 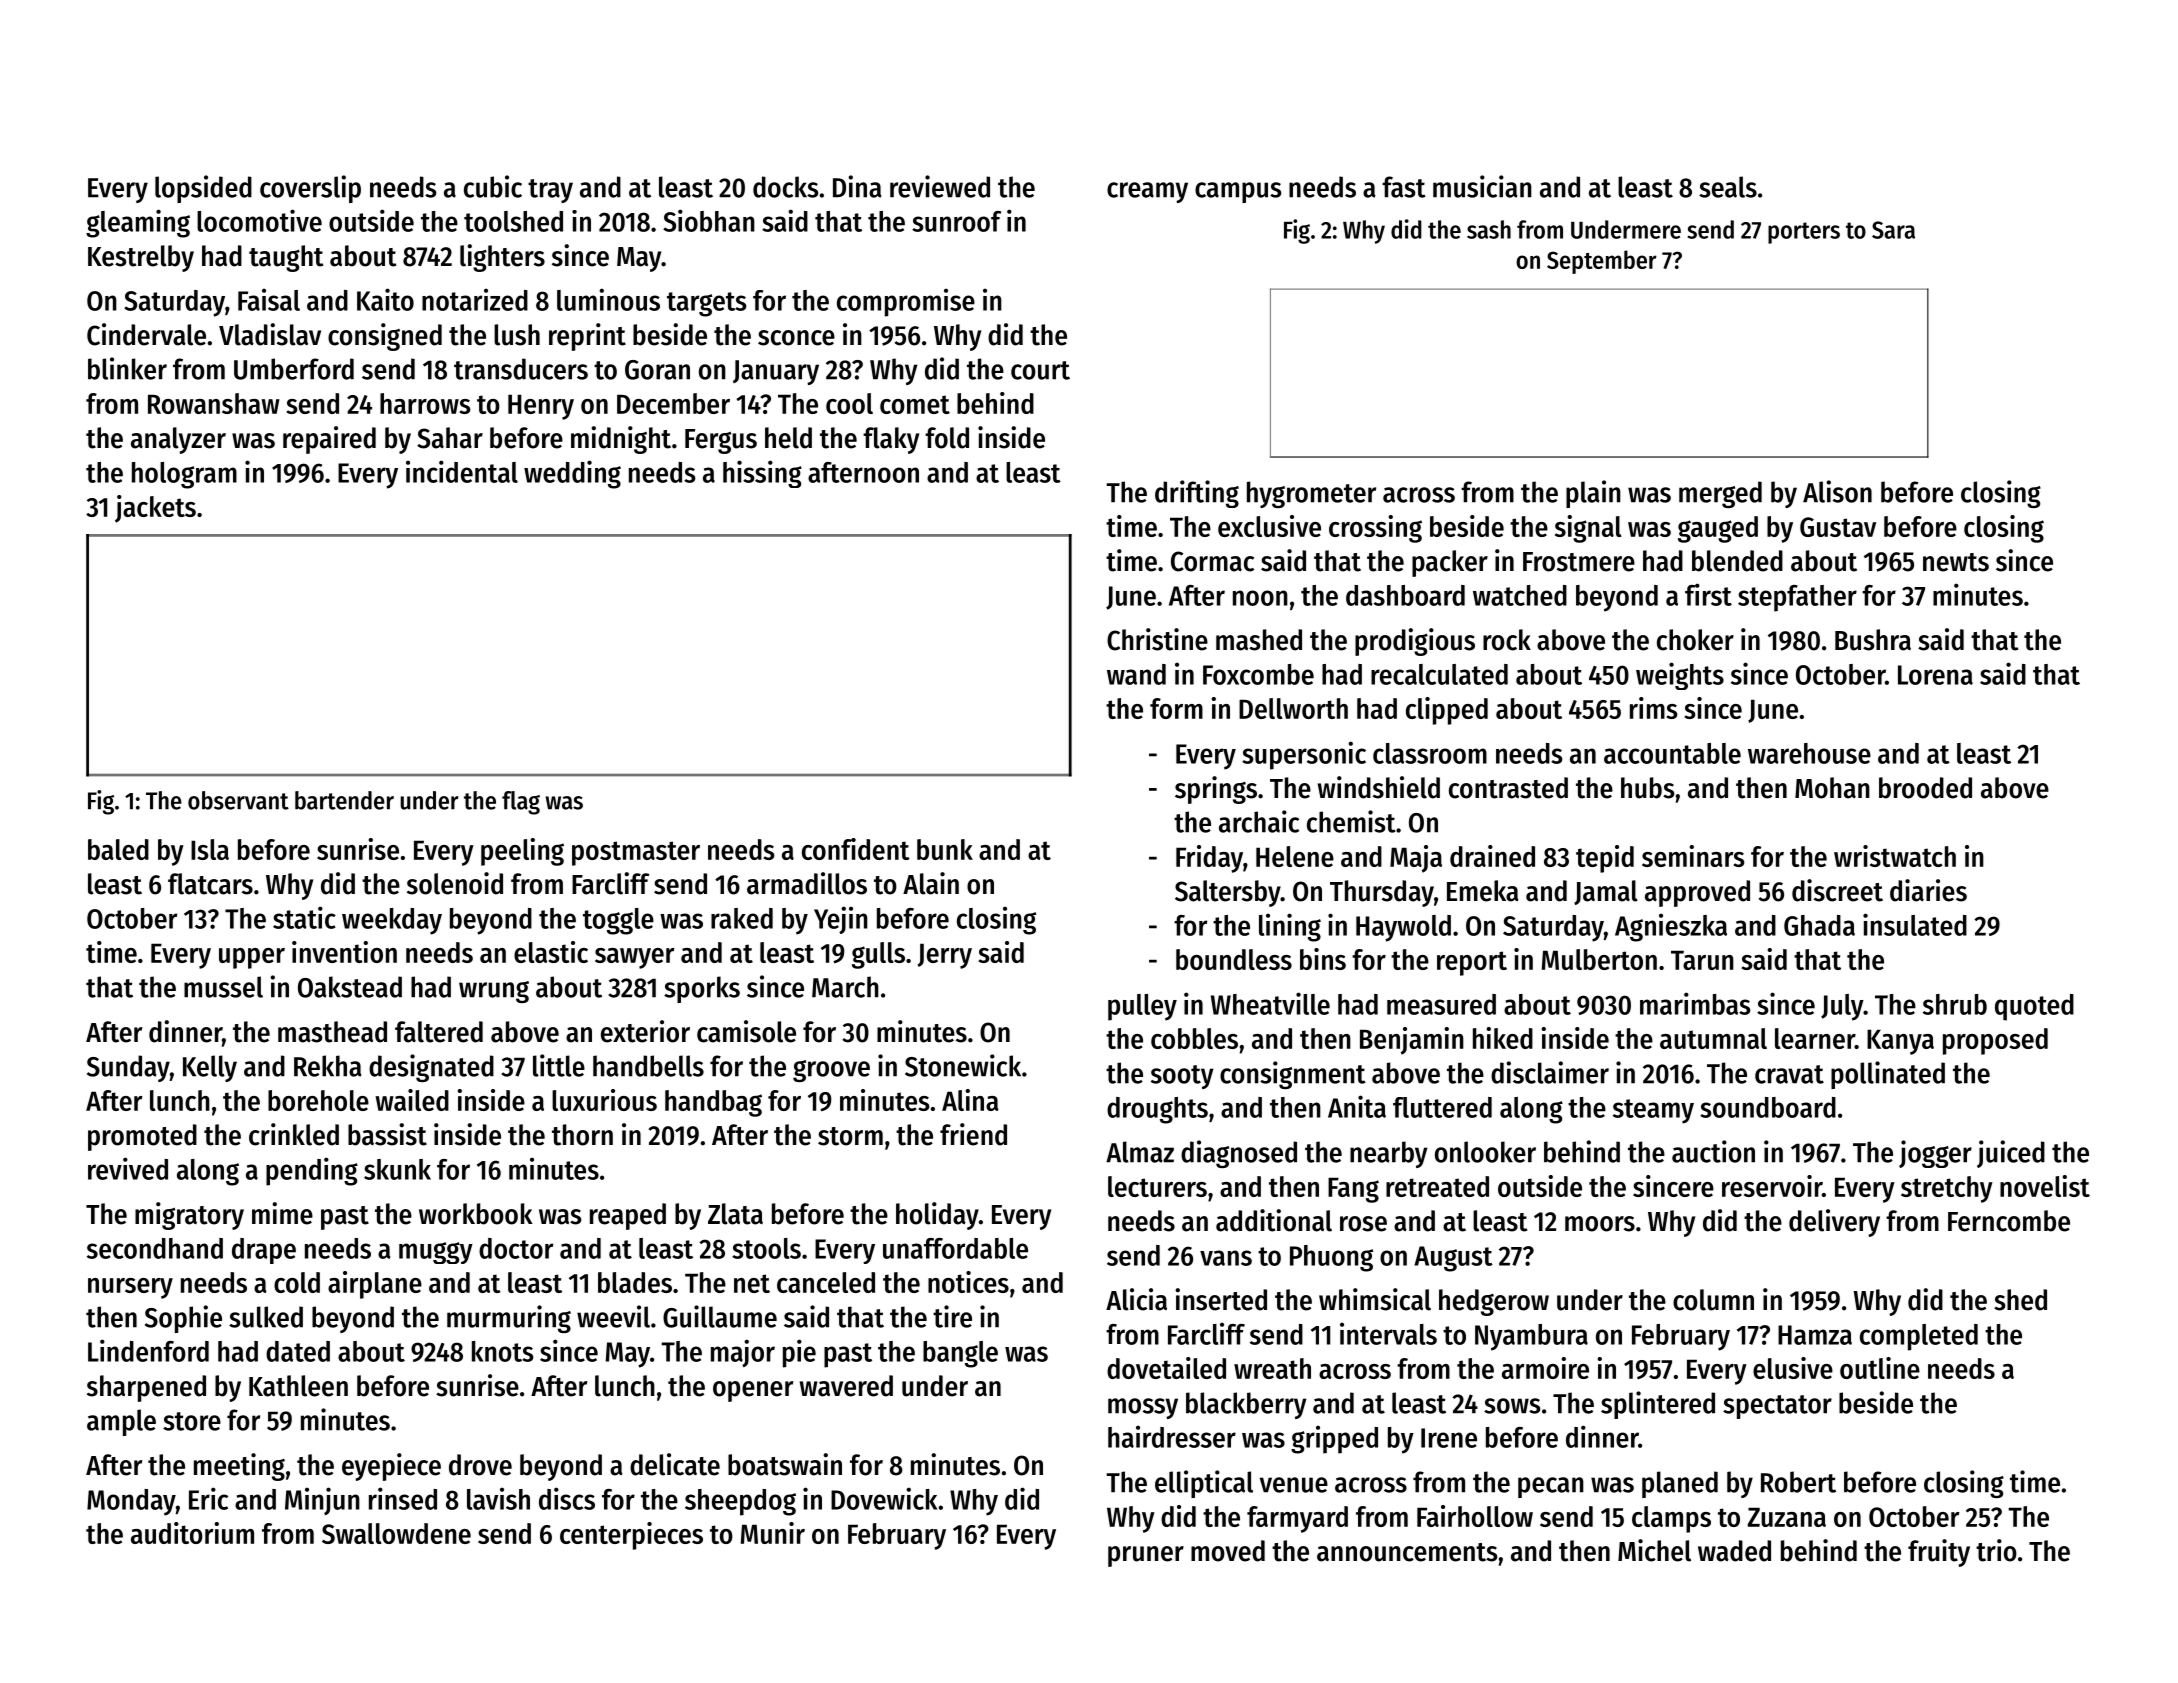 I want to click on proposed, so click(x=1995, y=1041).
